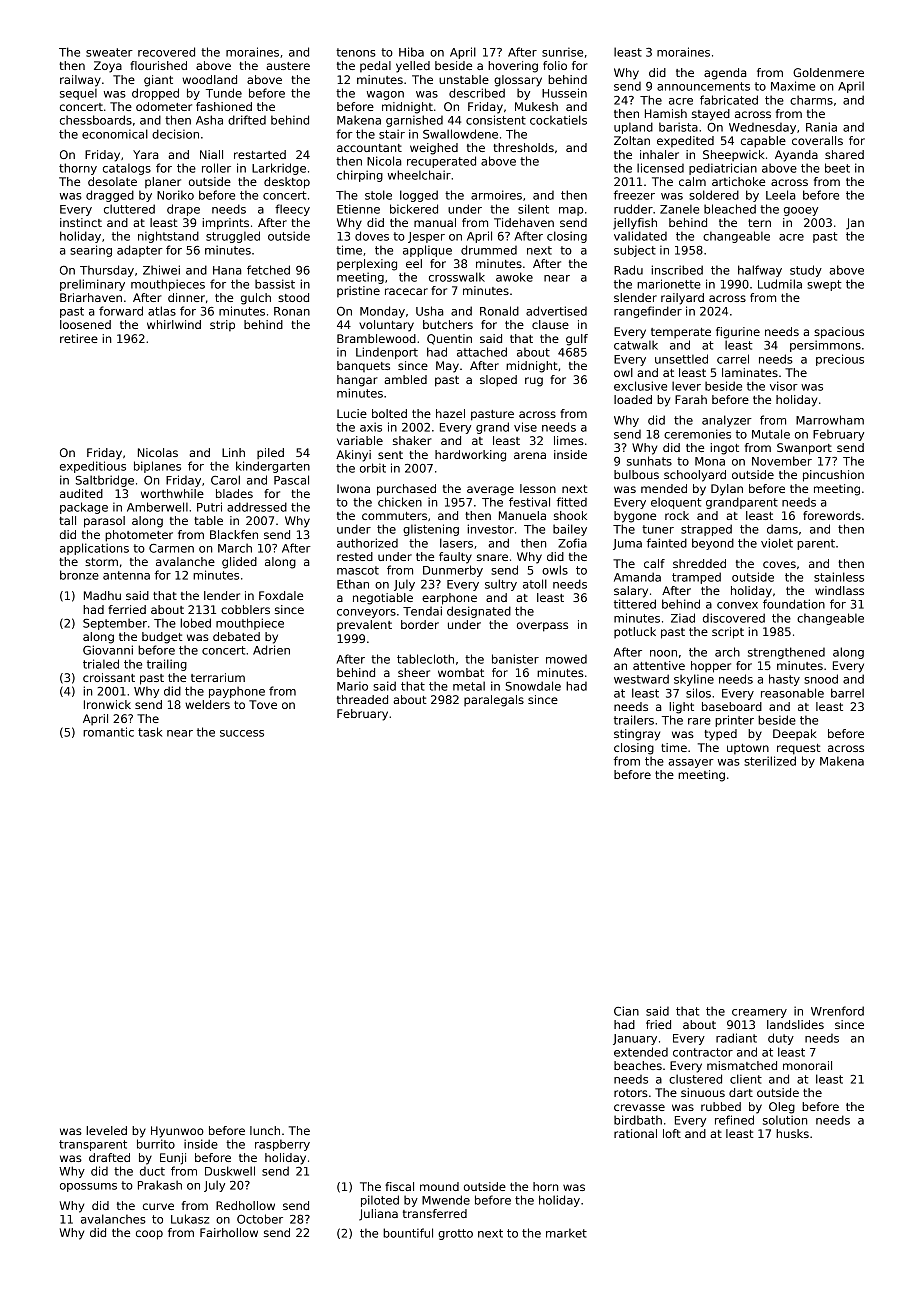  What do you see at coordinates (229, 1232) in the screenshot?
I see `Fairhollow` at bounding box center [229, 1232].
